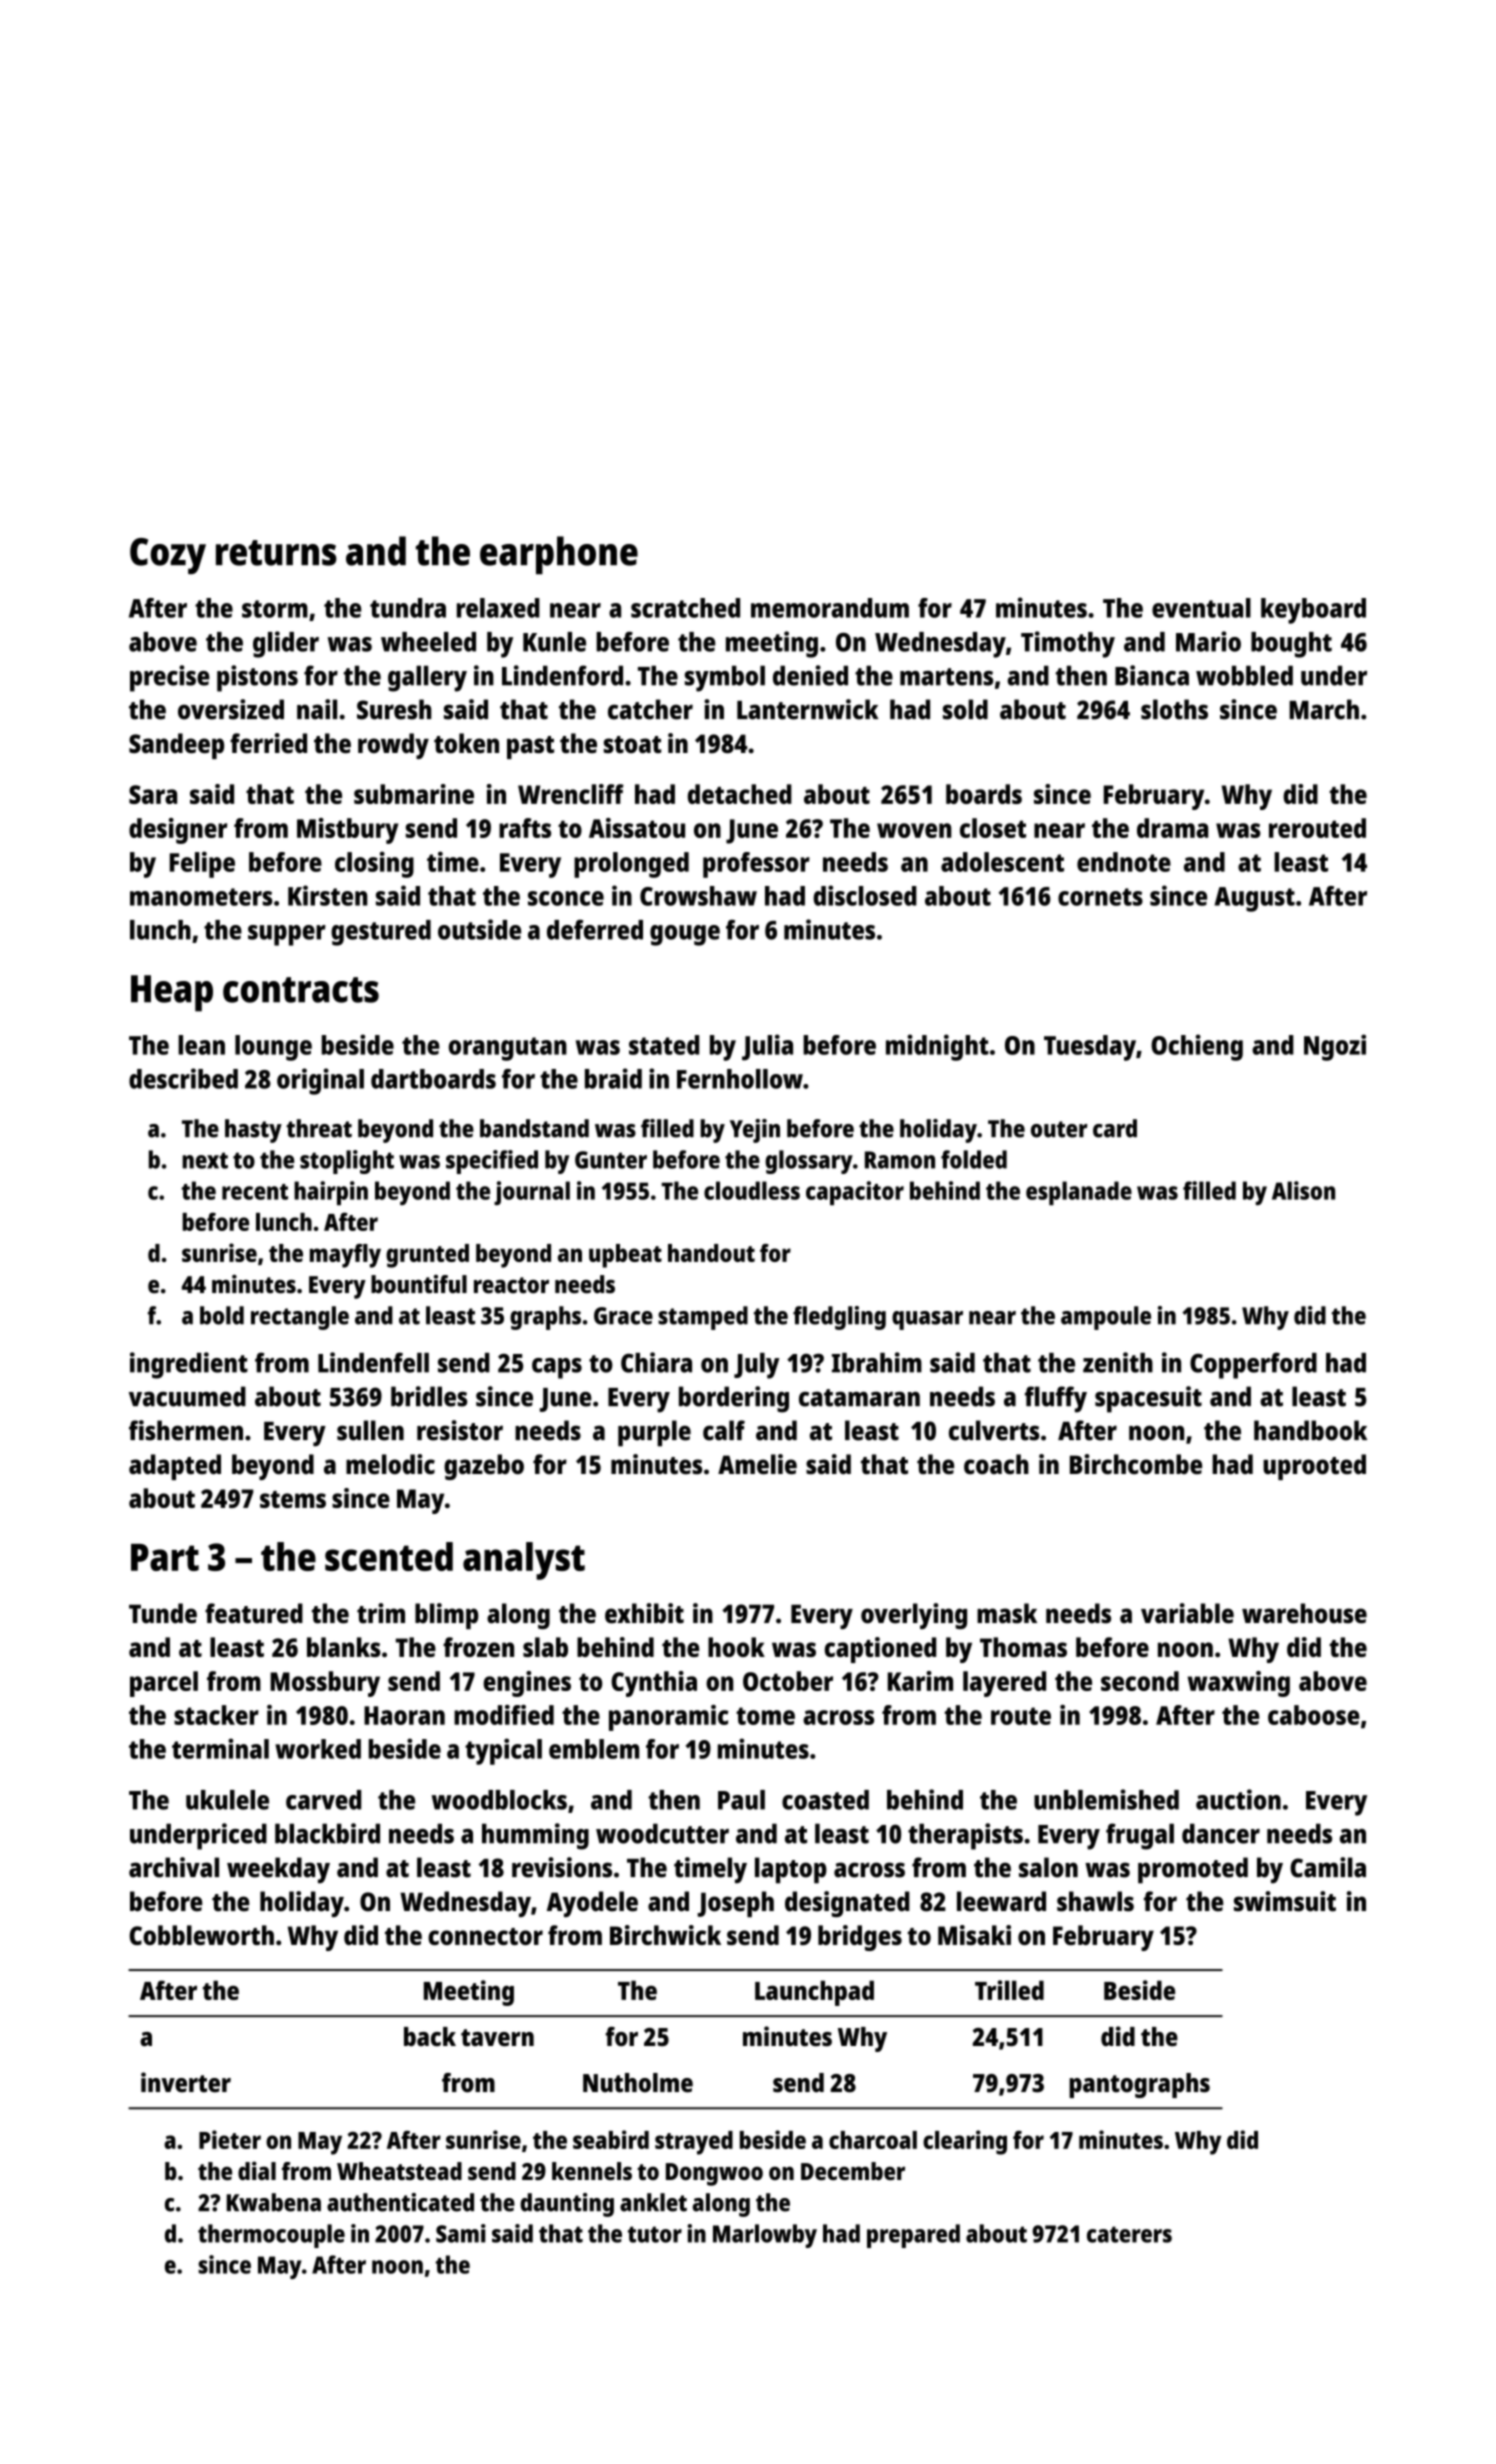 Image resolution: width=1496 pixels, height=2464 pixels. Describe the element at coordinates (1314, 1467) in the screenshot. I see `uprooted` at that location.
